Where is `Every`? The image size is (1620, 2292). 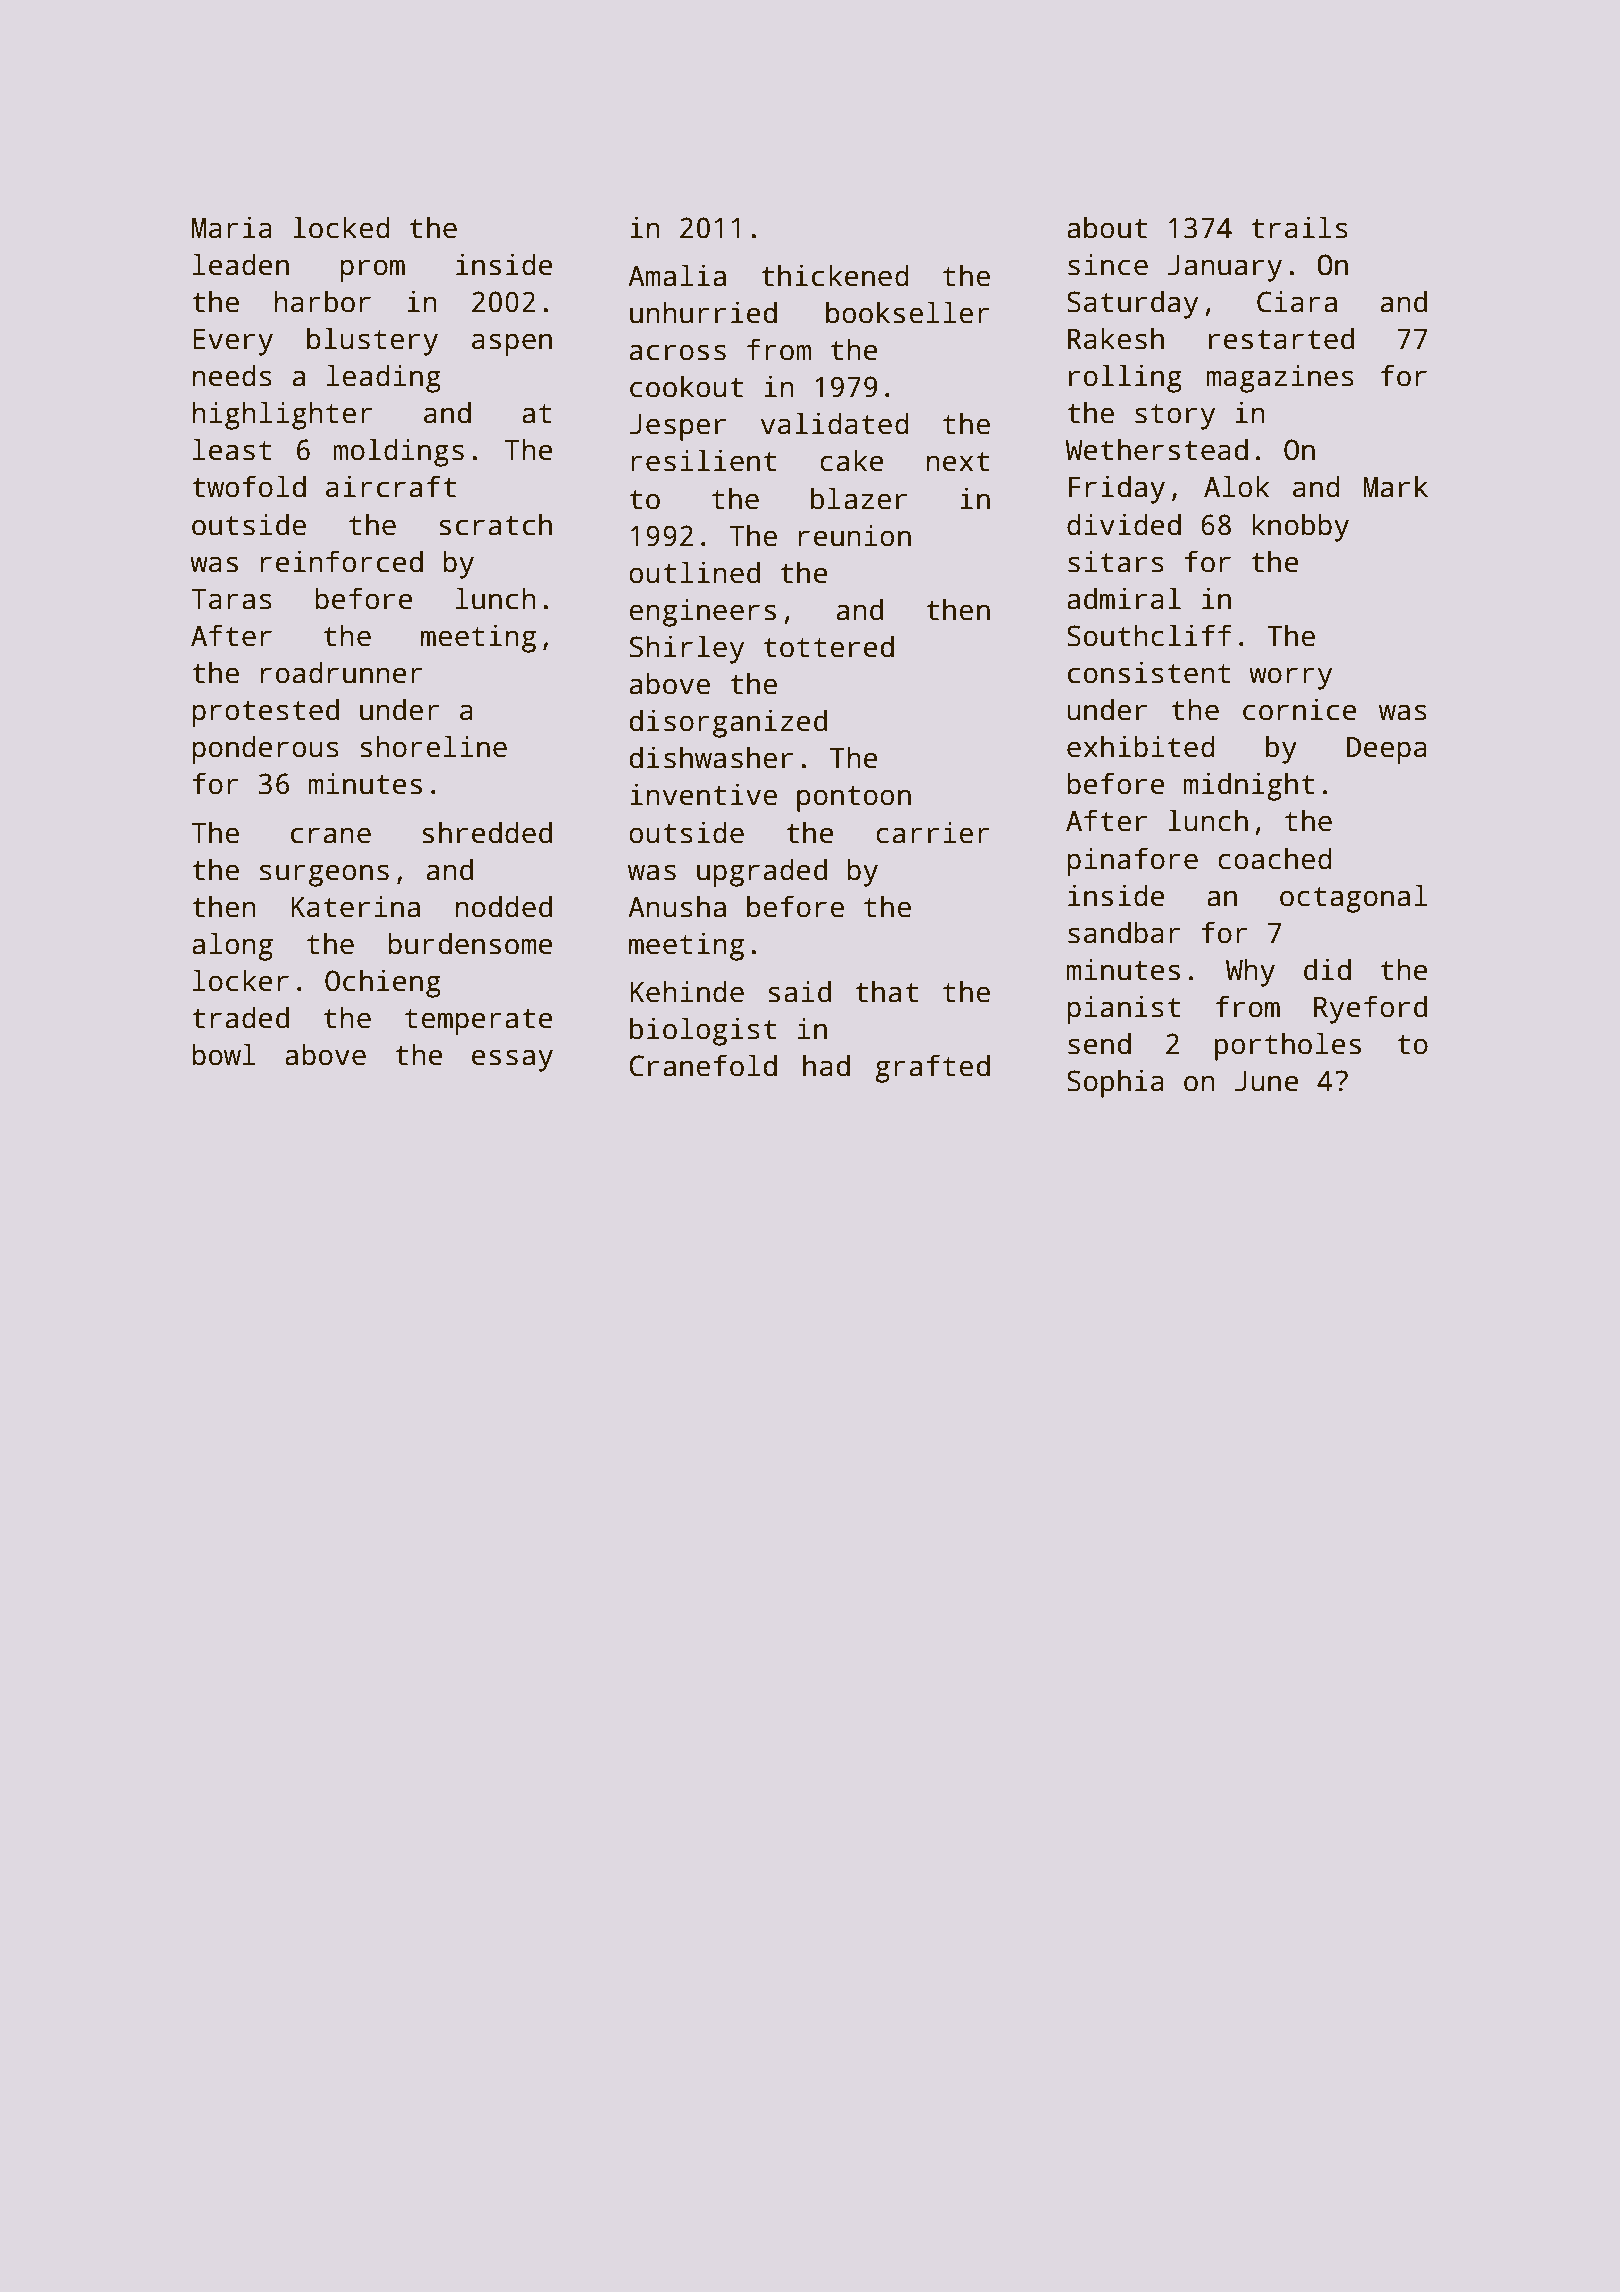 Every is located at coordinates (233, 342).
